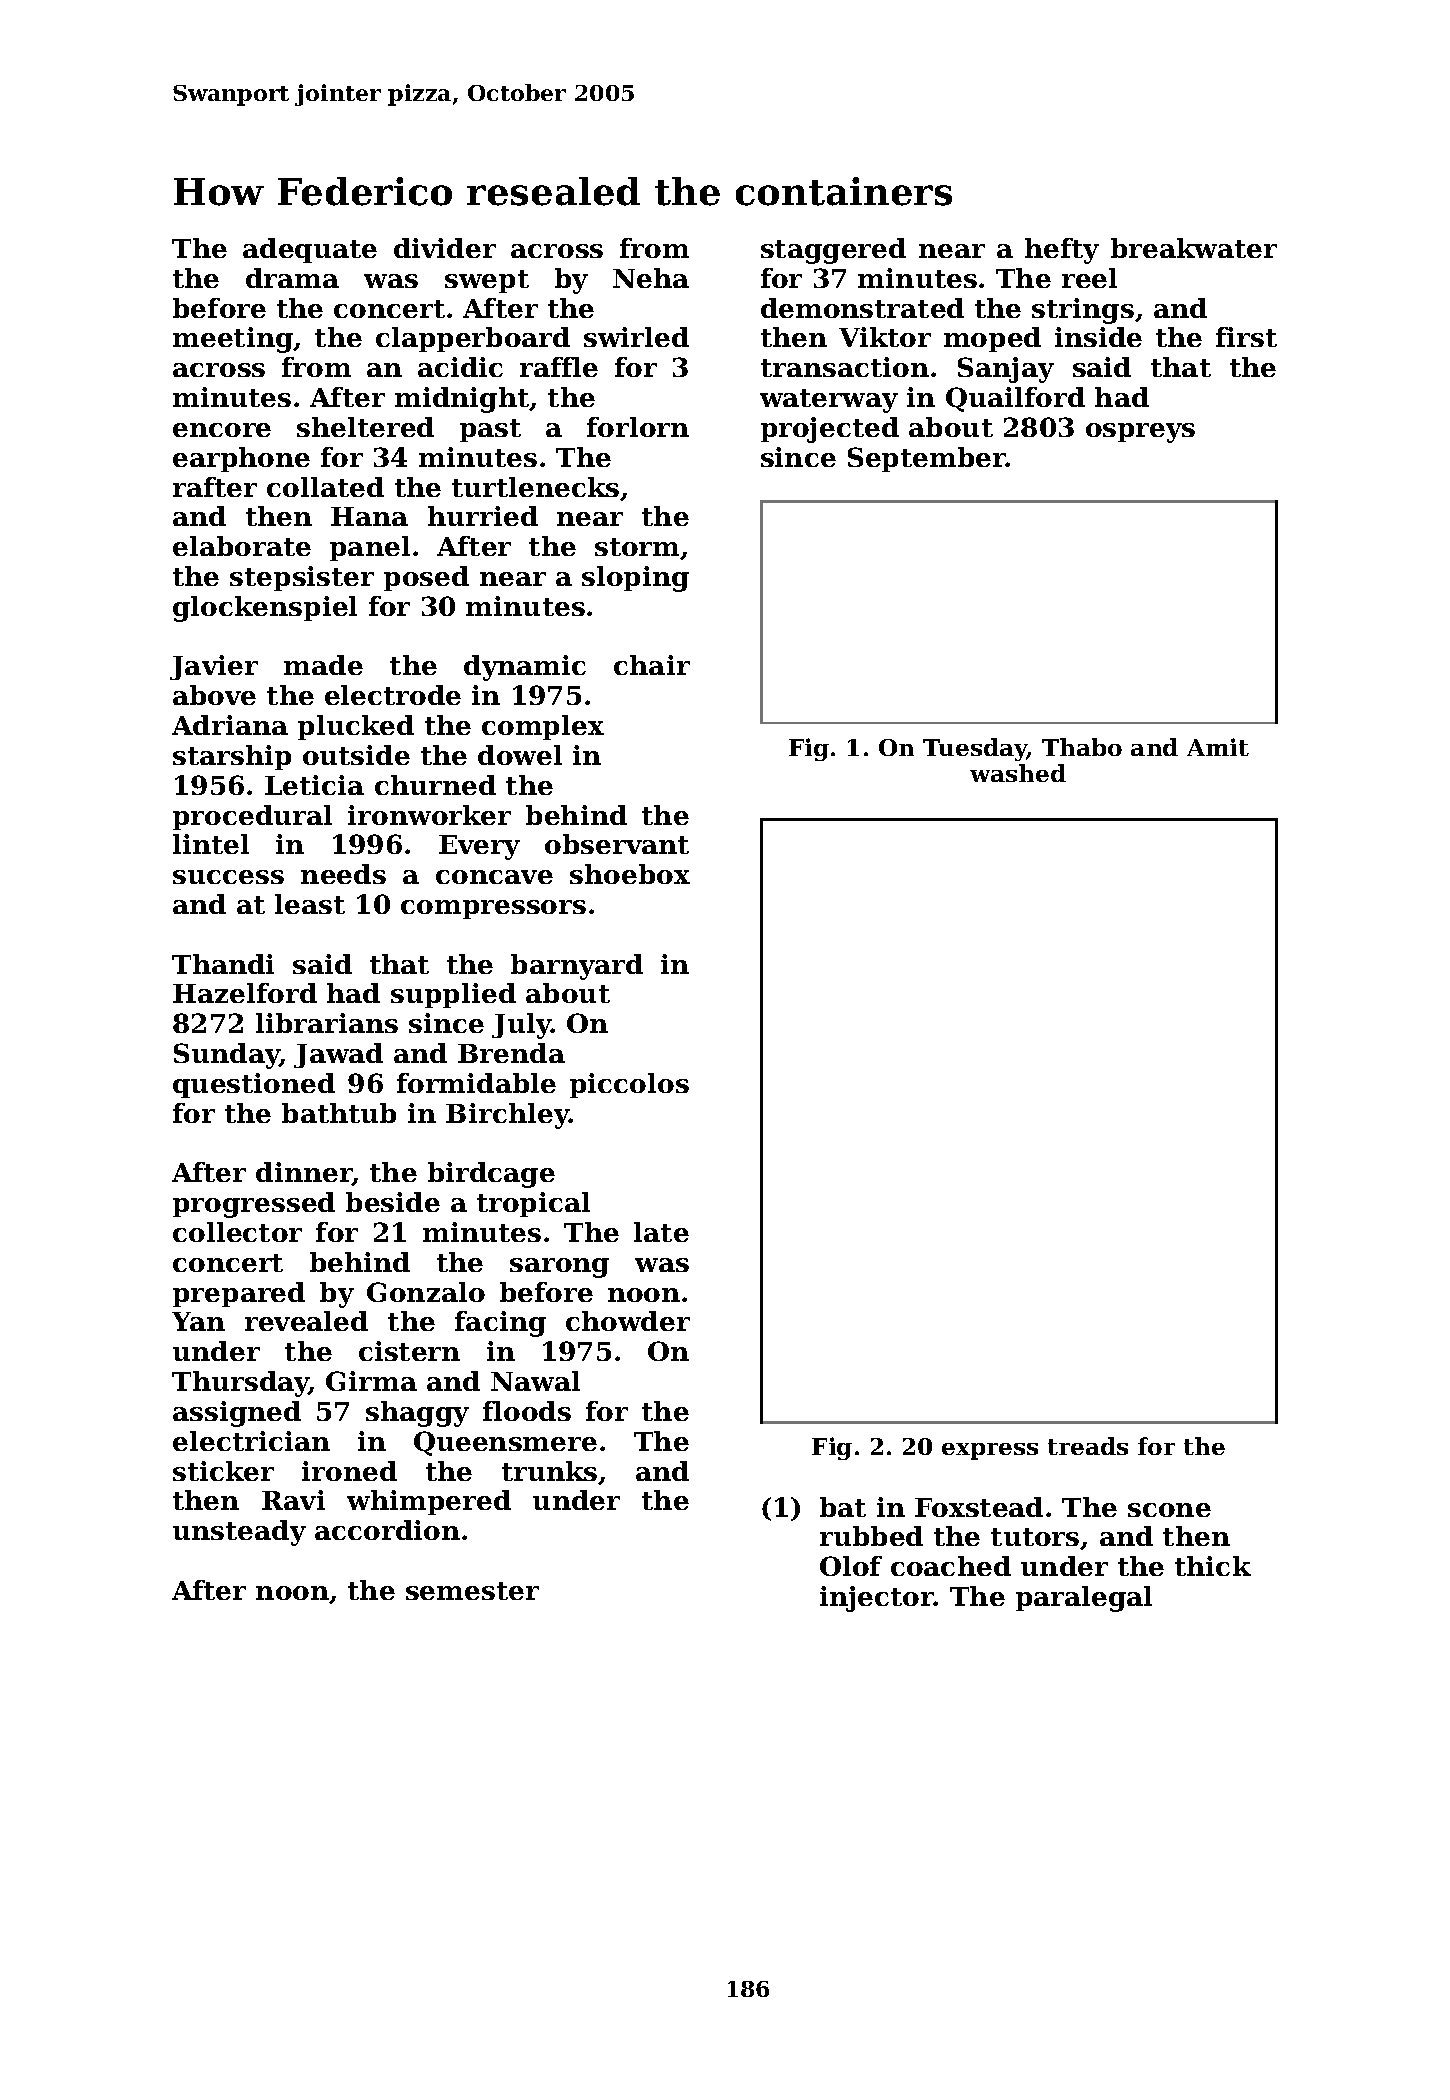 This screenshot has width=1450, height=2100. I want to click on staggered, so click(833, 251).
